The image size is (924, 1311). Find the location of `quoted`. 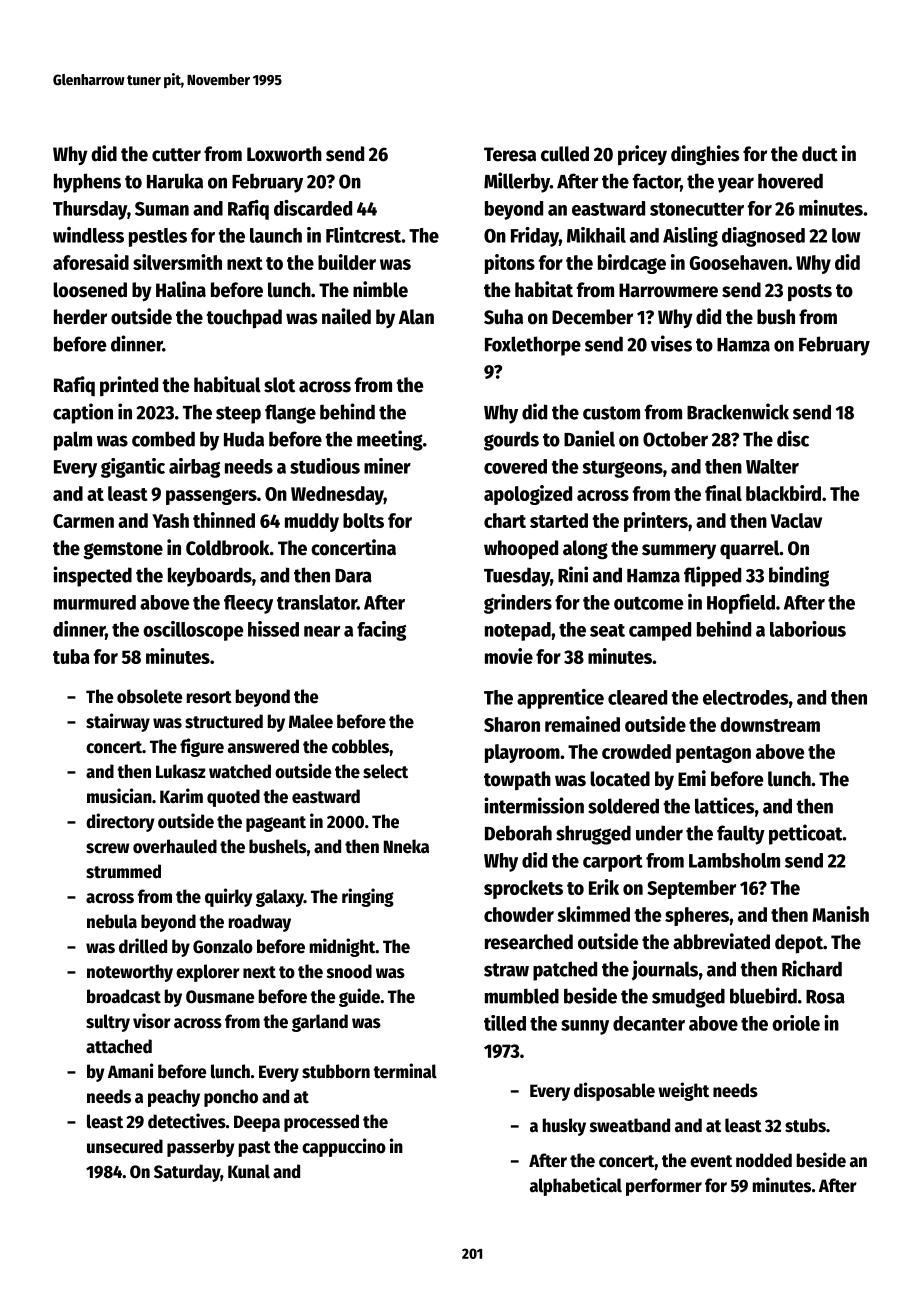

quoted is located at coordinates (233, 798).
